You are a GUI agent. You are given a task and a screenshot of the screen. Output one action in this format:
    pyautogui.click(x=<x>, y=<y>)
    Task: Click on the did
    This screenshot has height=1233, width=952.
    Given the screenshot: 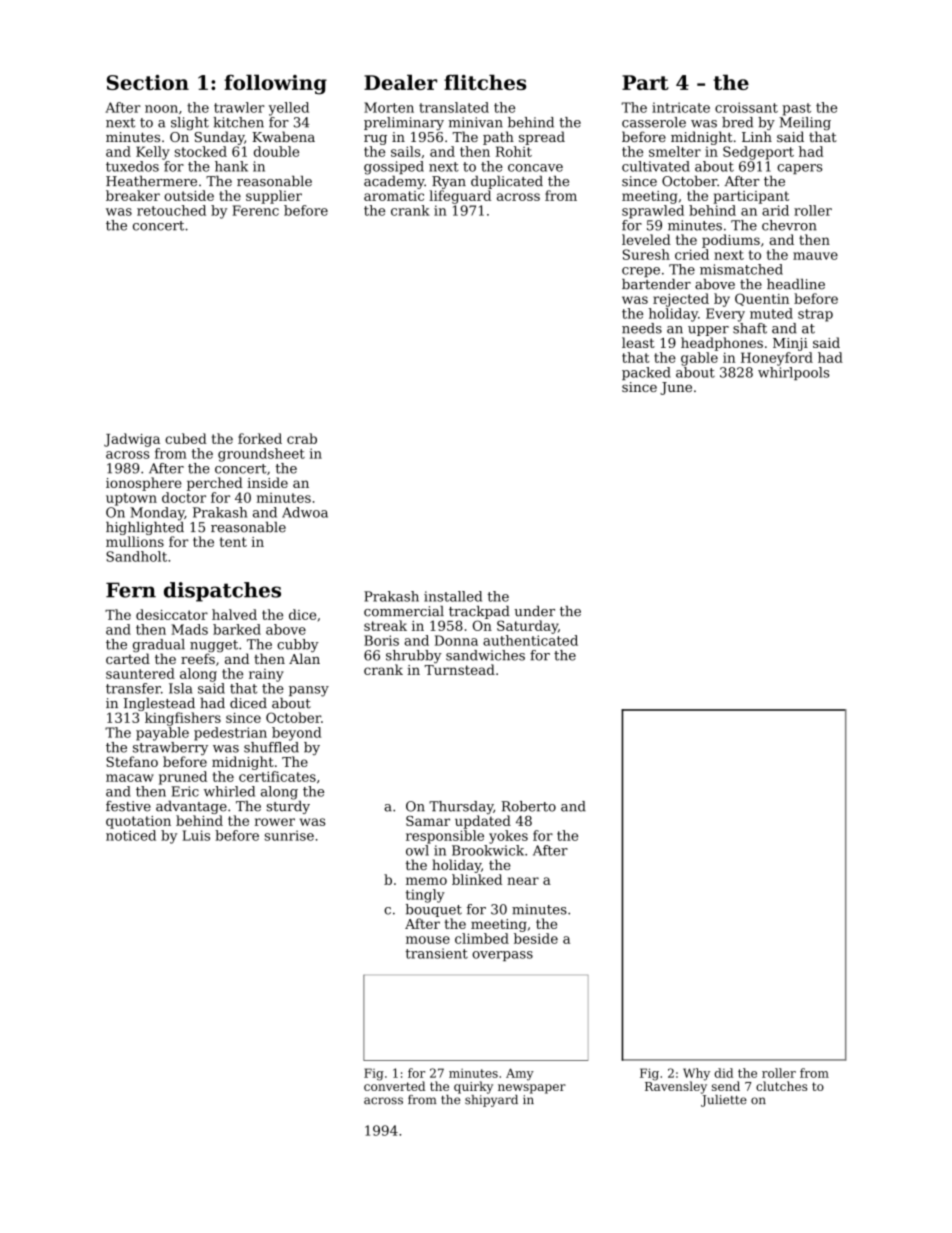 What is the action you would take?
    pyautogui.click(x=723, y=1073)
